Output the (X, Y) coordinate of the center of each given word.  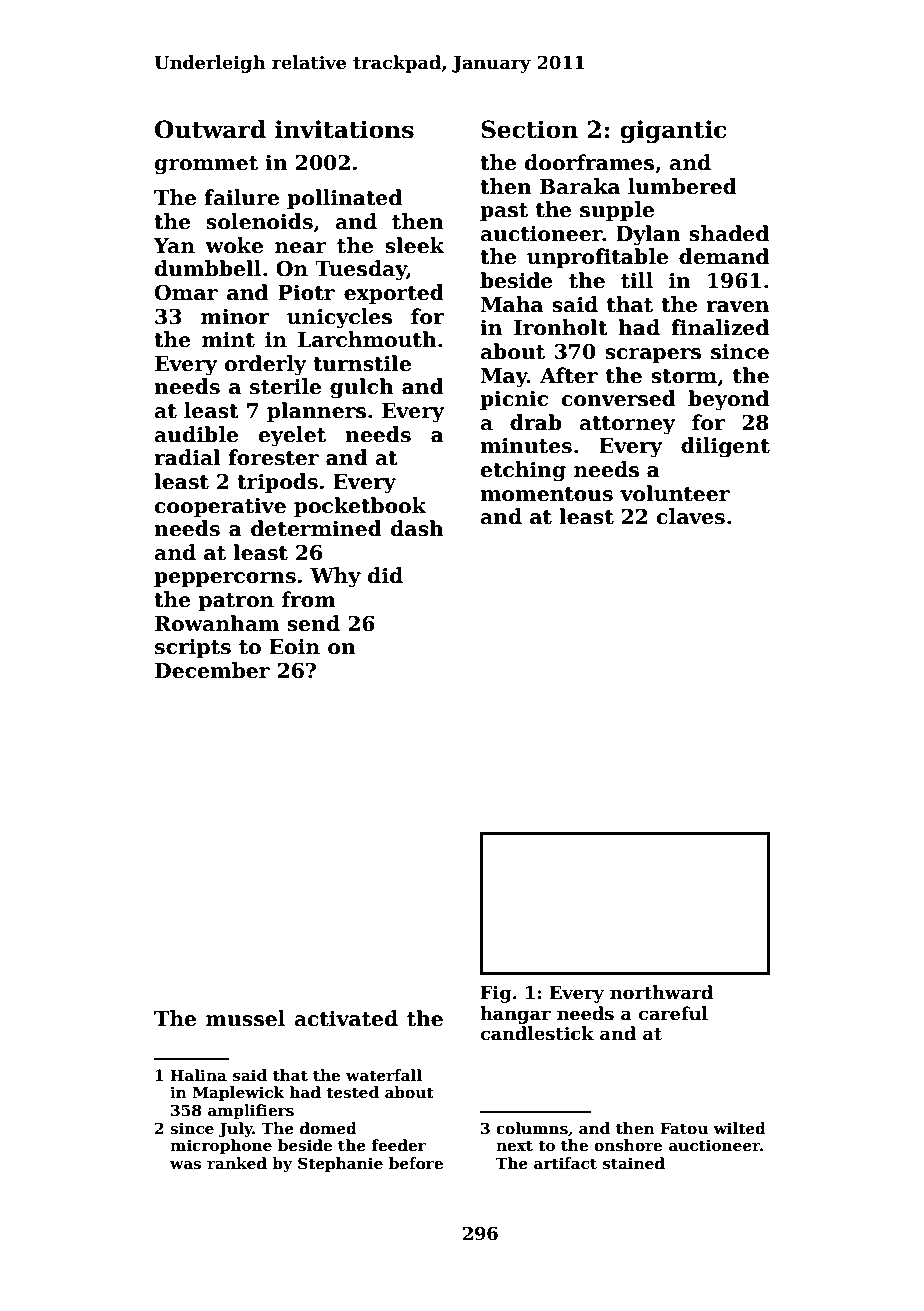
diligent (725, 447)
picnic (514, 400)
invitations (344, 129)
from (309, 599)
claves (690, 516)
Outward (210, 129)
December (212, 670)
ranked (237, 1163)
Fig (496, 994)
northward (661, 992)
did (385, 575)
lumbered (682, 186)
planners (316, 412)
